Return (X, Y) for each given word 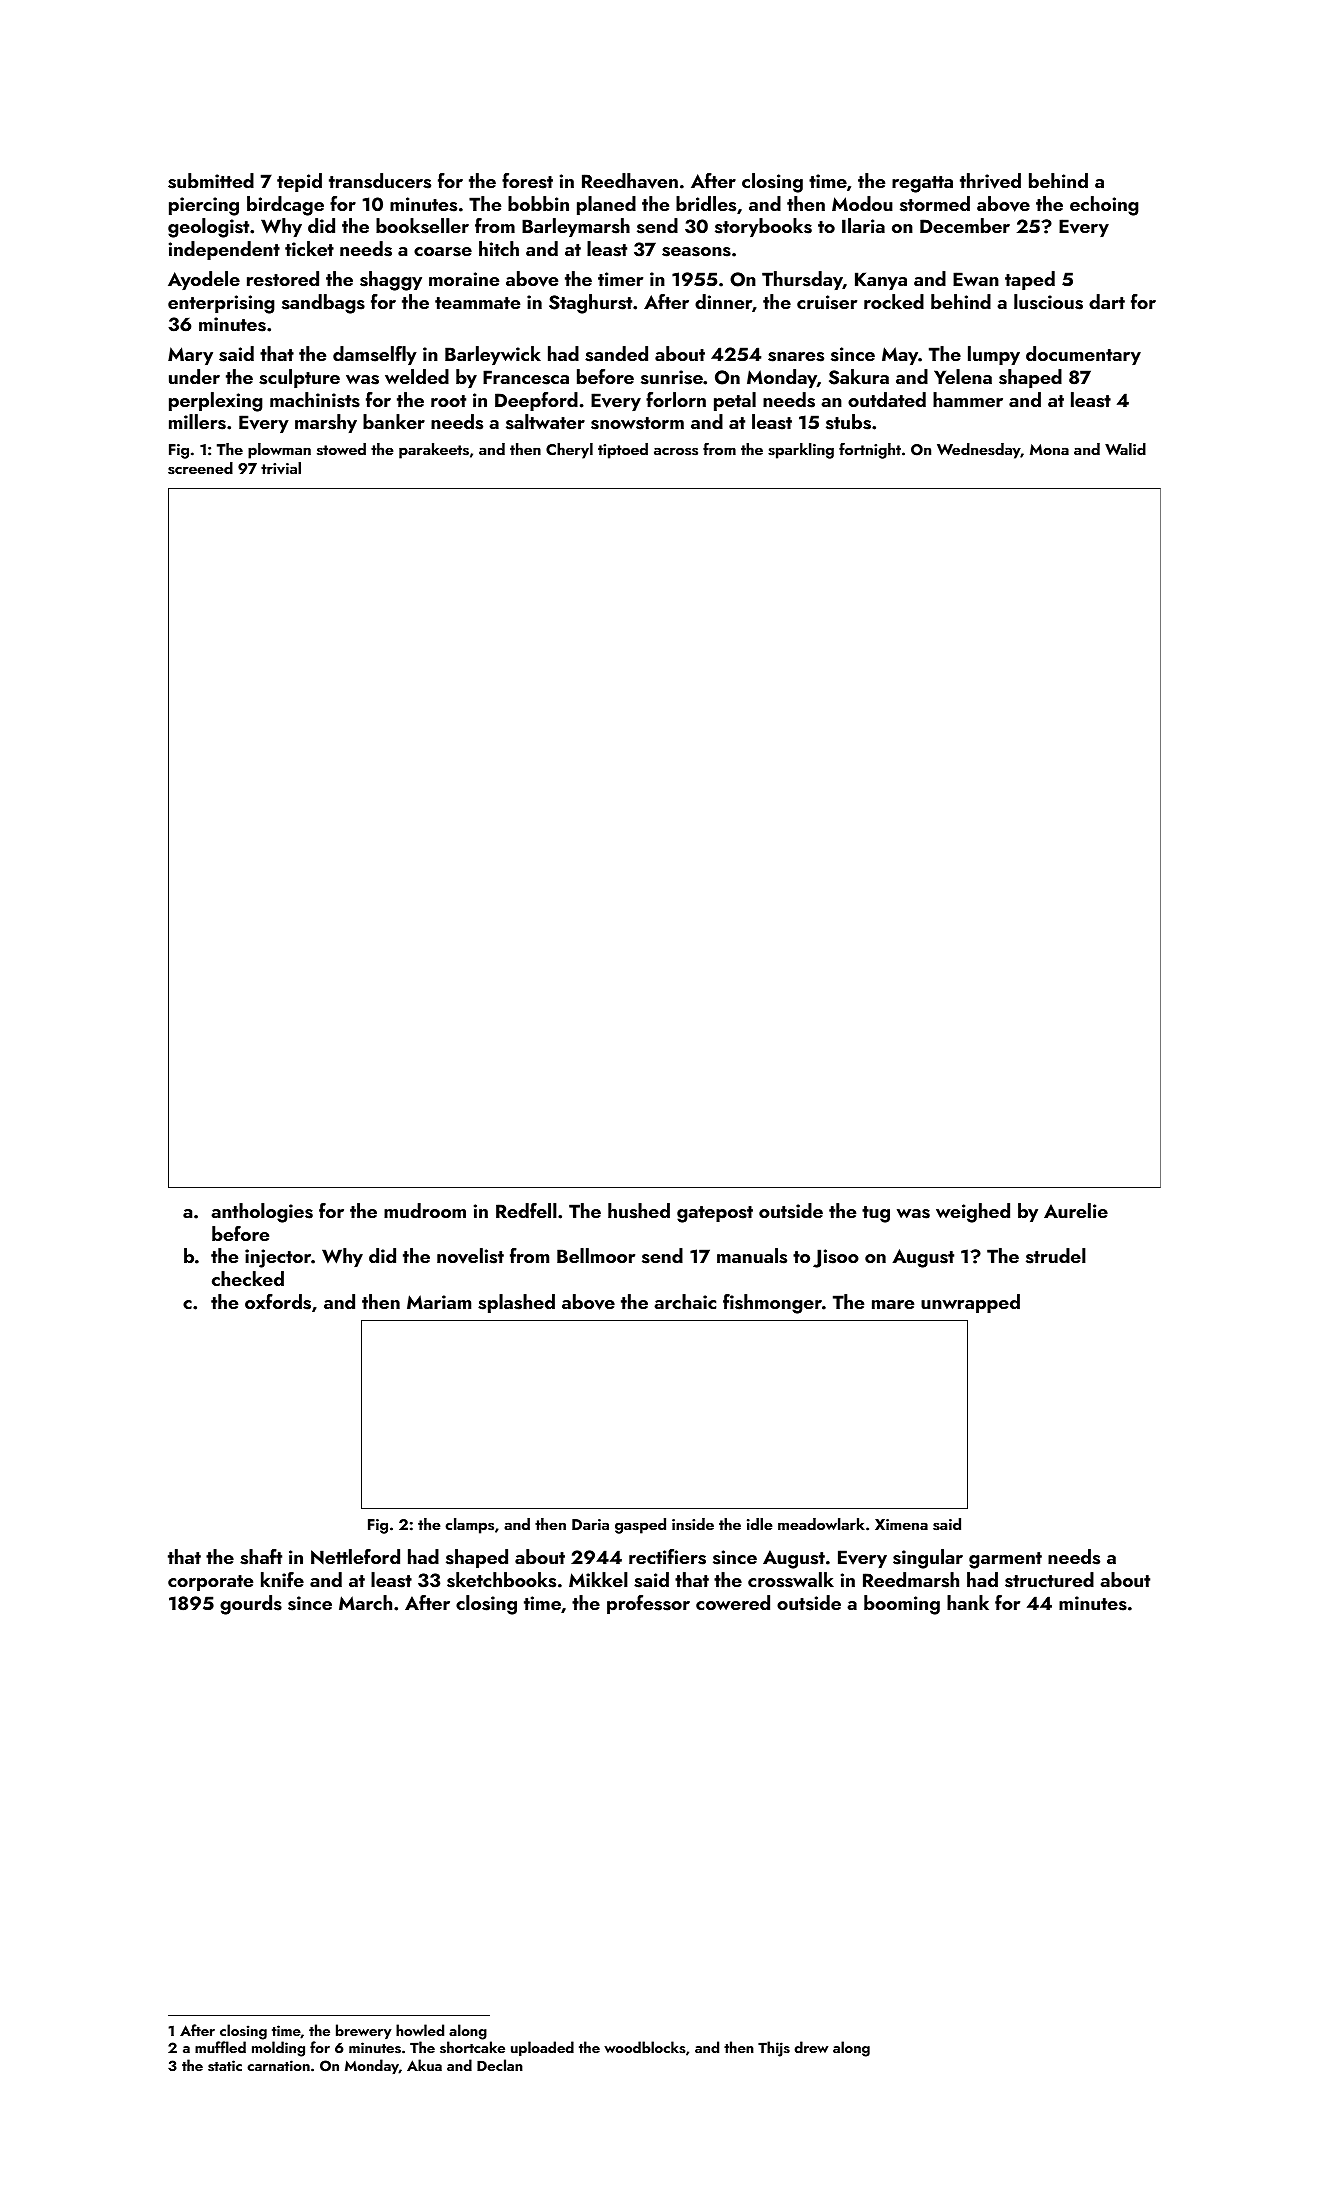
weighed (973, 1213)
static (225, 2066)
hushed (639, 1211)
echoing (1104, 206)
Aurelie (1076, 1210)
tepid (299, 182)
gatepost (715, 1214)
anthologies (262, 1213)
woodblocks (645, 2047)
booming (902, 1605)
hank (968, 1602)
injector (278, 1258)
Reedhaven (630, 181)
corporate (210, 1583)
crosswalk (791, 1580)
